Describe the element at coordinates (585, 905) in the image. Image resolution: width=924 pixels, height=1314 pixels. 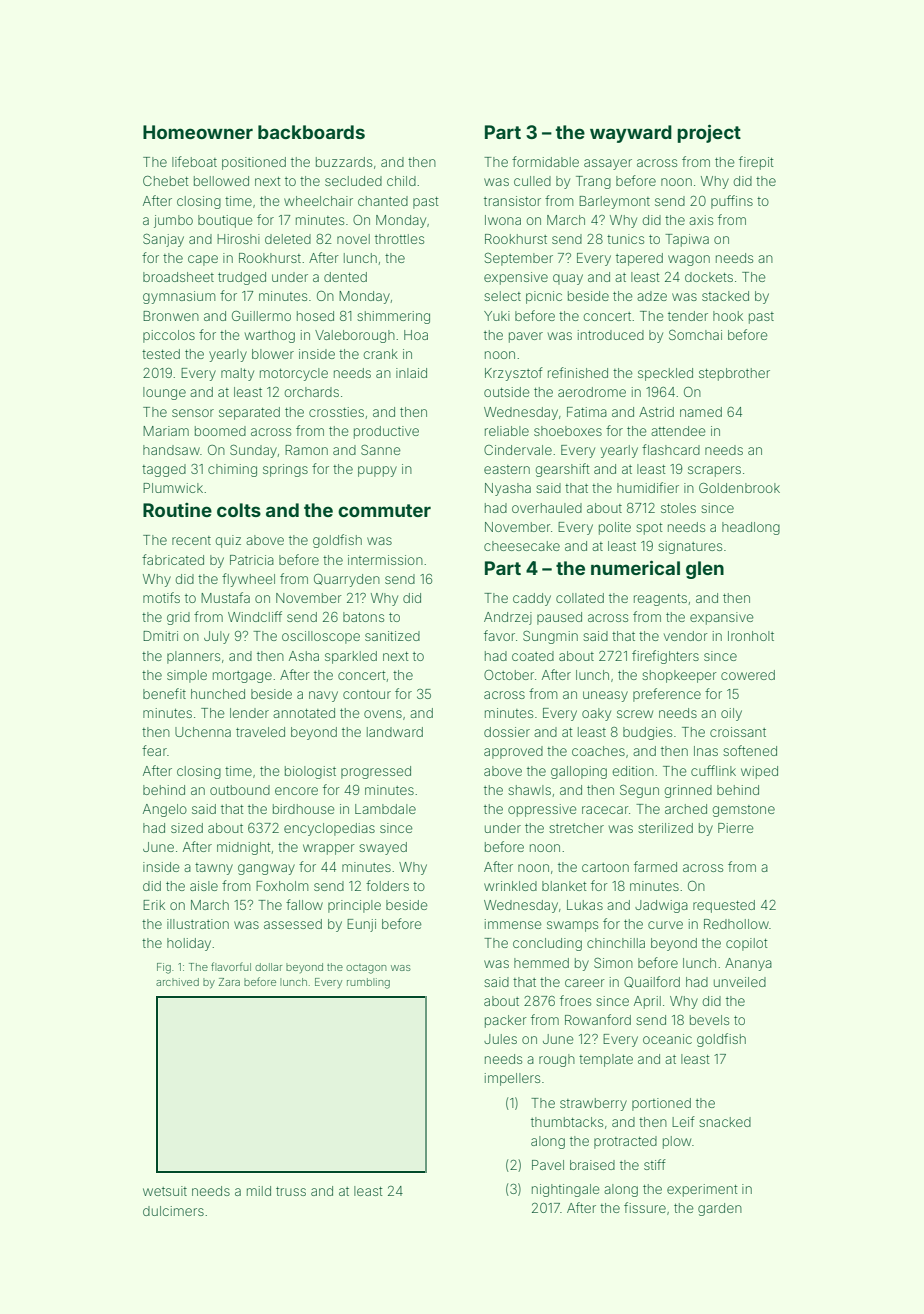
I see `Lukas` at that location.
